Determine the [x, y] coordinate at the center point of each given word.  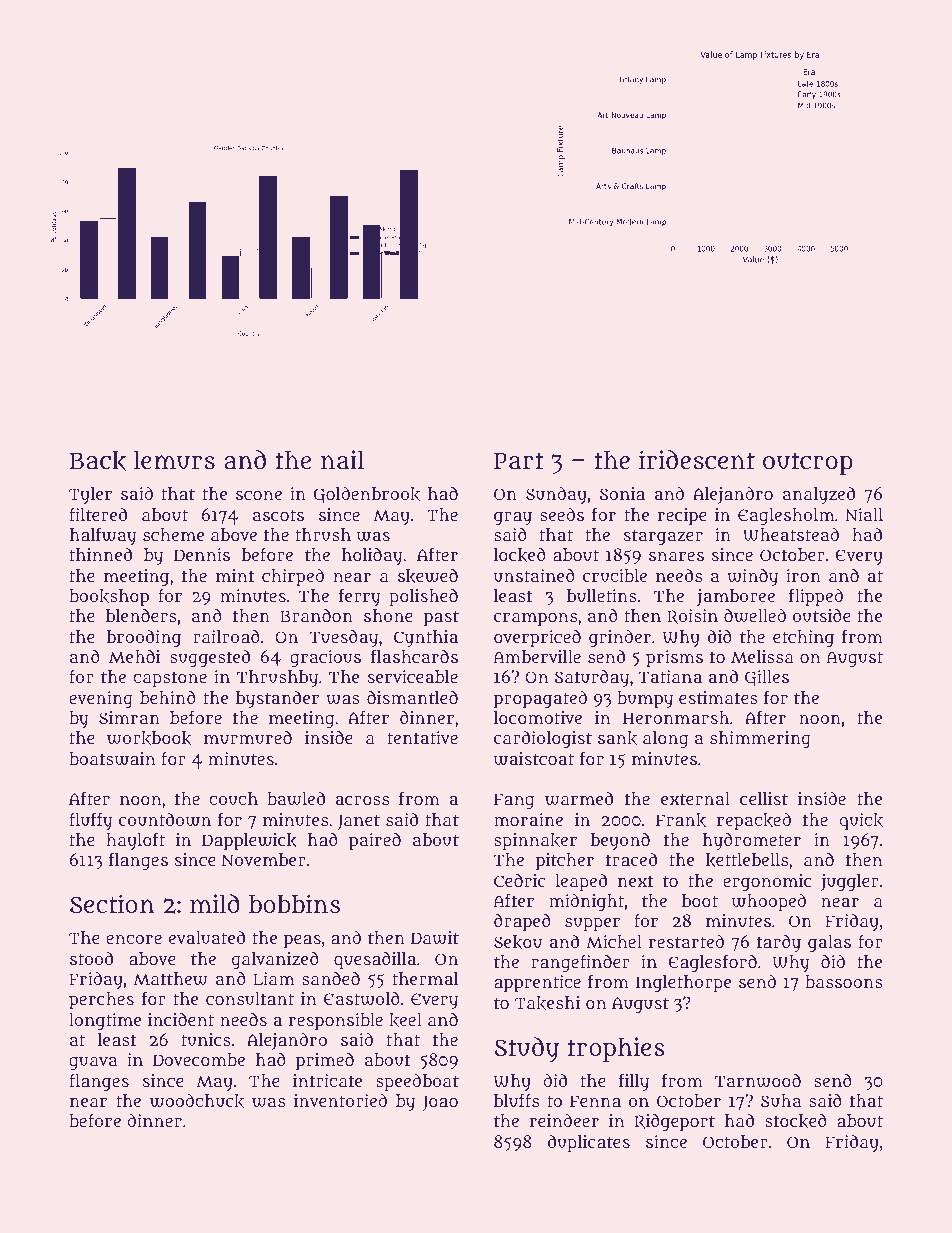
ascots [278, 515]
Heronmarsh [676, 717]
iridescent [697, 459]
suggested [210, 659]
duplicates [589, 1143]
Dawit [435, 938]
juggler [850, 883]
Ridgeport [675, 1123]
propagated [540, 699]
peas [302, 941]
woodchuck [197, 1101]
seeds [562, 514]
